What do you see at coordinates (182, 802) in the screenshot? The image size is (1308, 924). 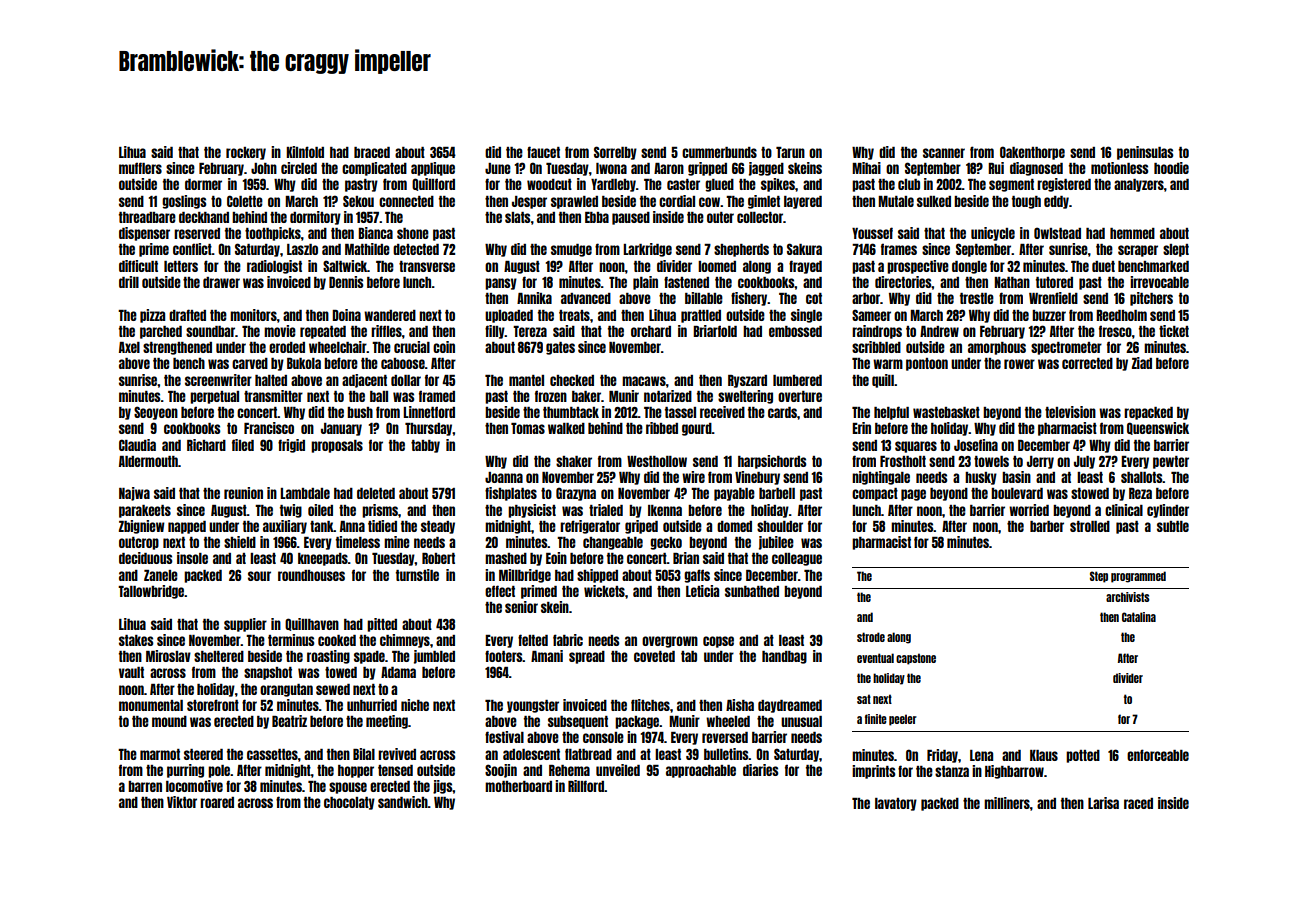 I see `Viktor` at bounding box center [182, 802].
